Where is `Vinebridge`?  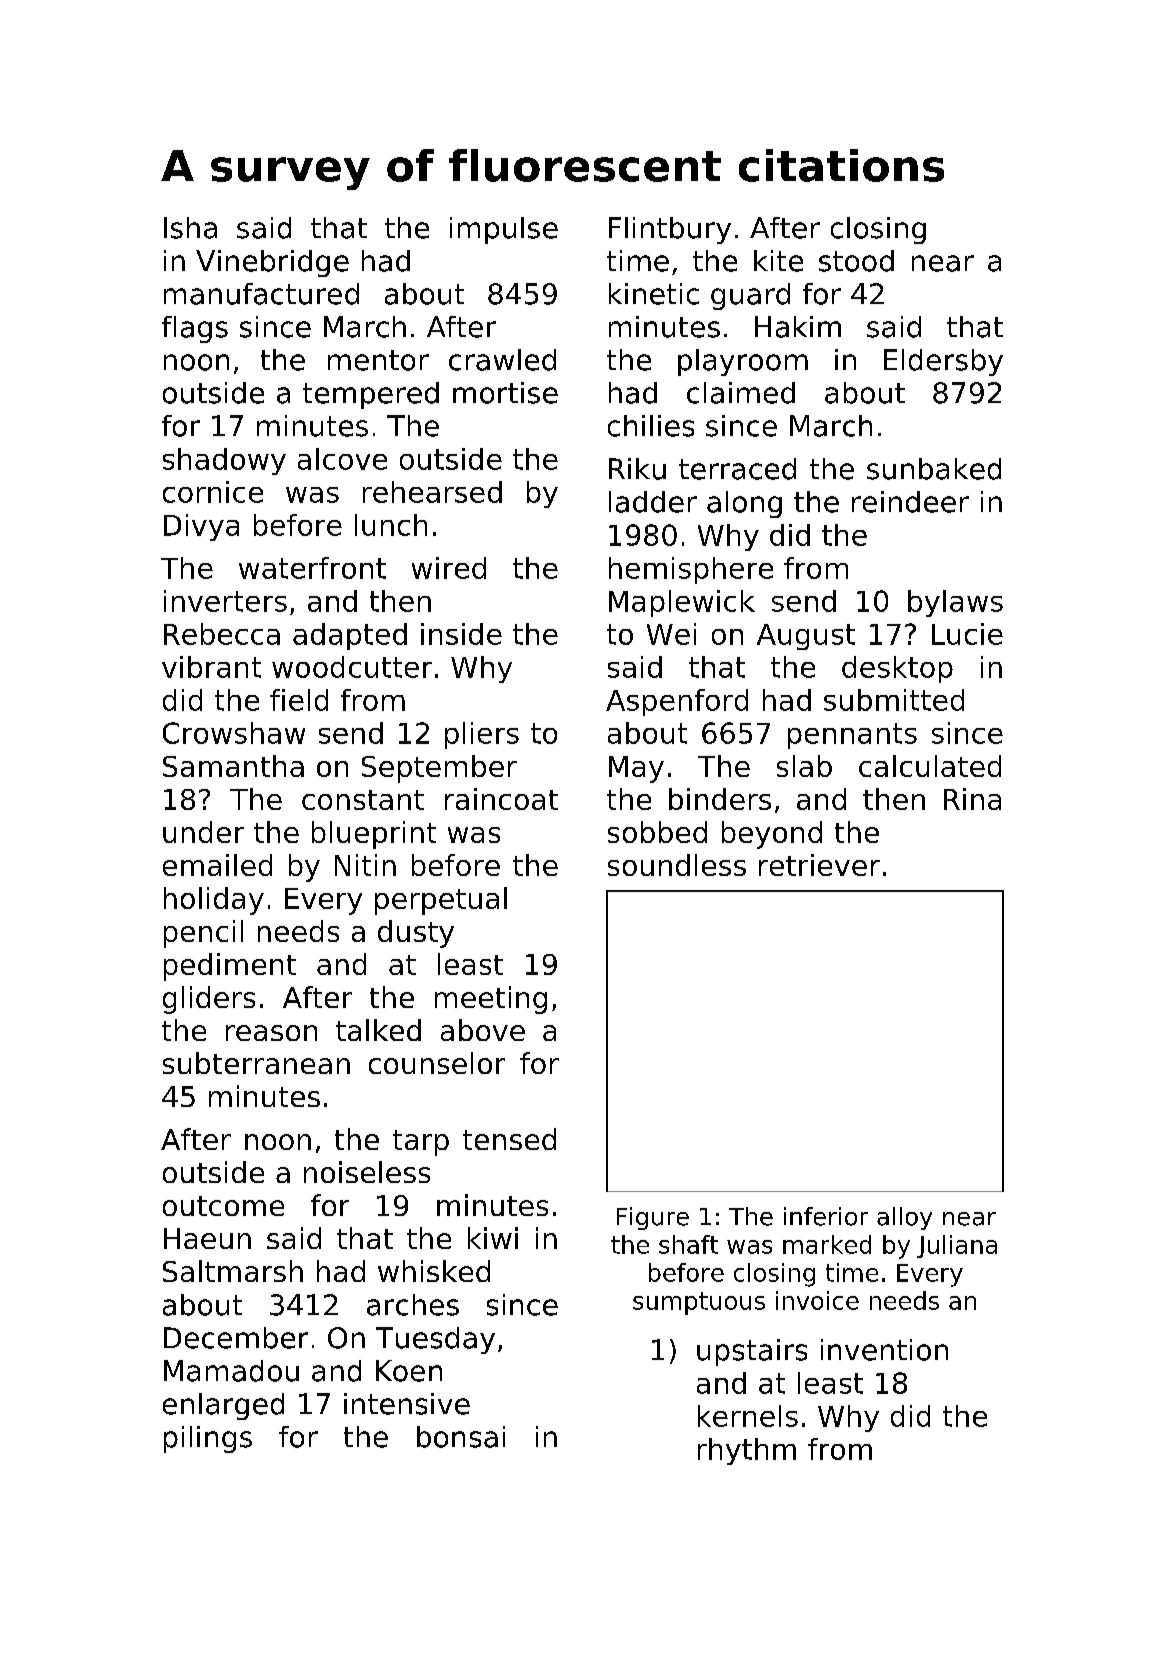
Vinebridge is located at coordinates (272, 263).
